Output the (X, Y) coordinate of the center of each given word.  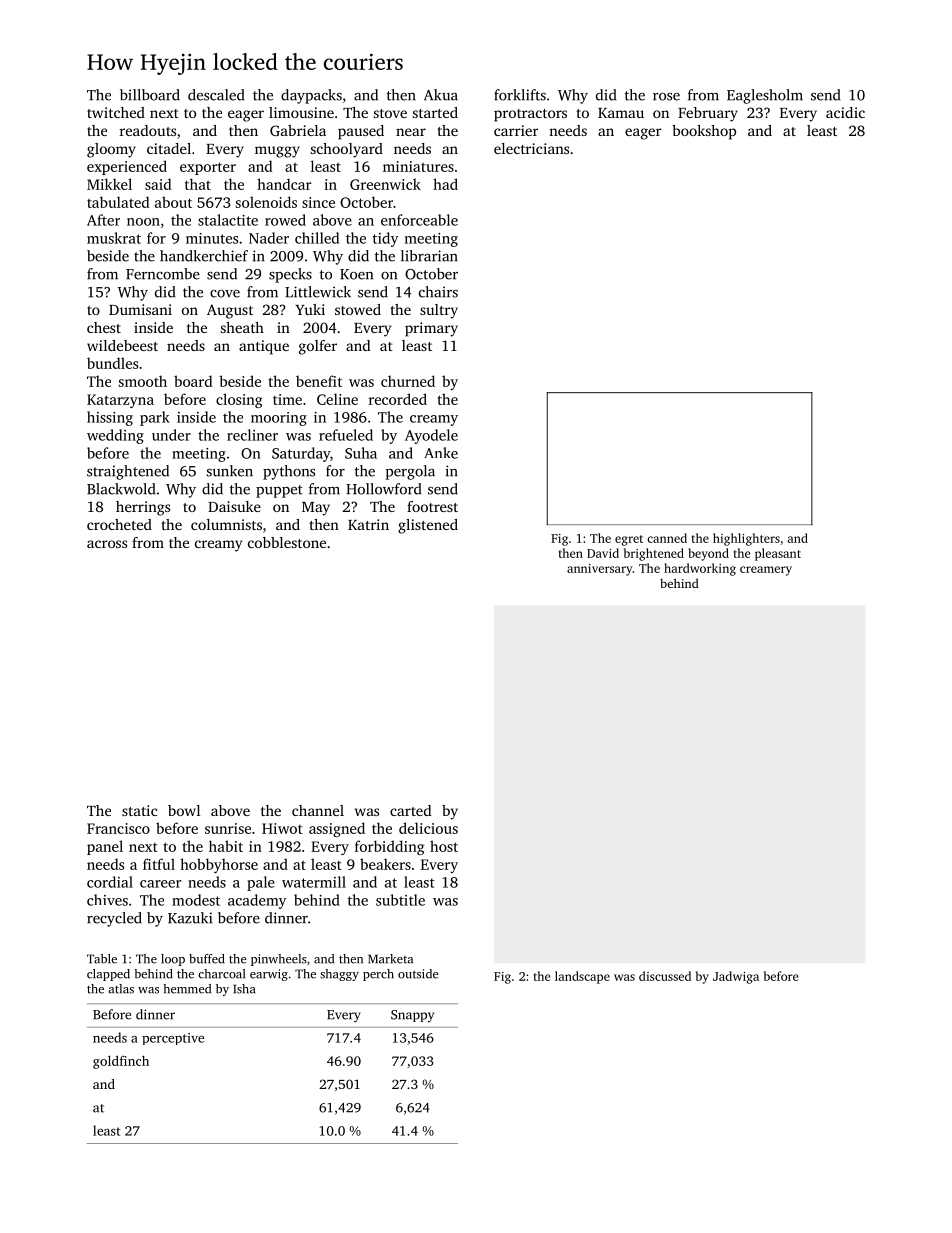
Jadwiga (736, 977)
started (435, 112)
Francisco (118, 828)
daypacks (311, 96)
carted (410, 810)
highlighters (746, 539)
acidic (845, 112)
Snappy (412, 1016)
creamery (766, 571)
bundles (112, 363)
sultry (439, 311)
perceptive (173, 1039)
